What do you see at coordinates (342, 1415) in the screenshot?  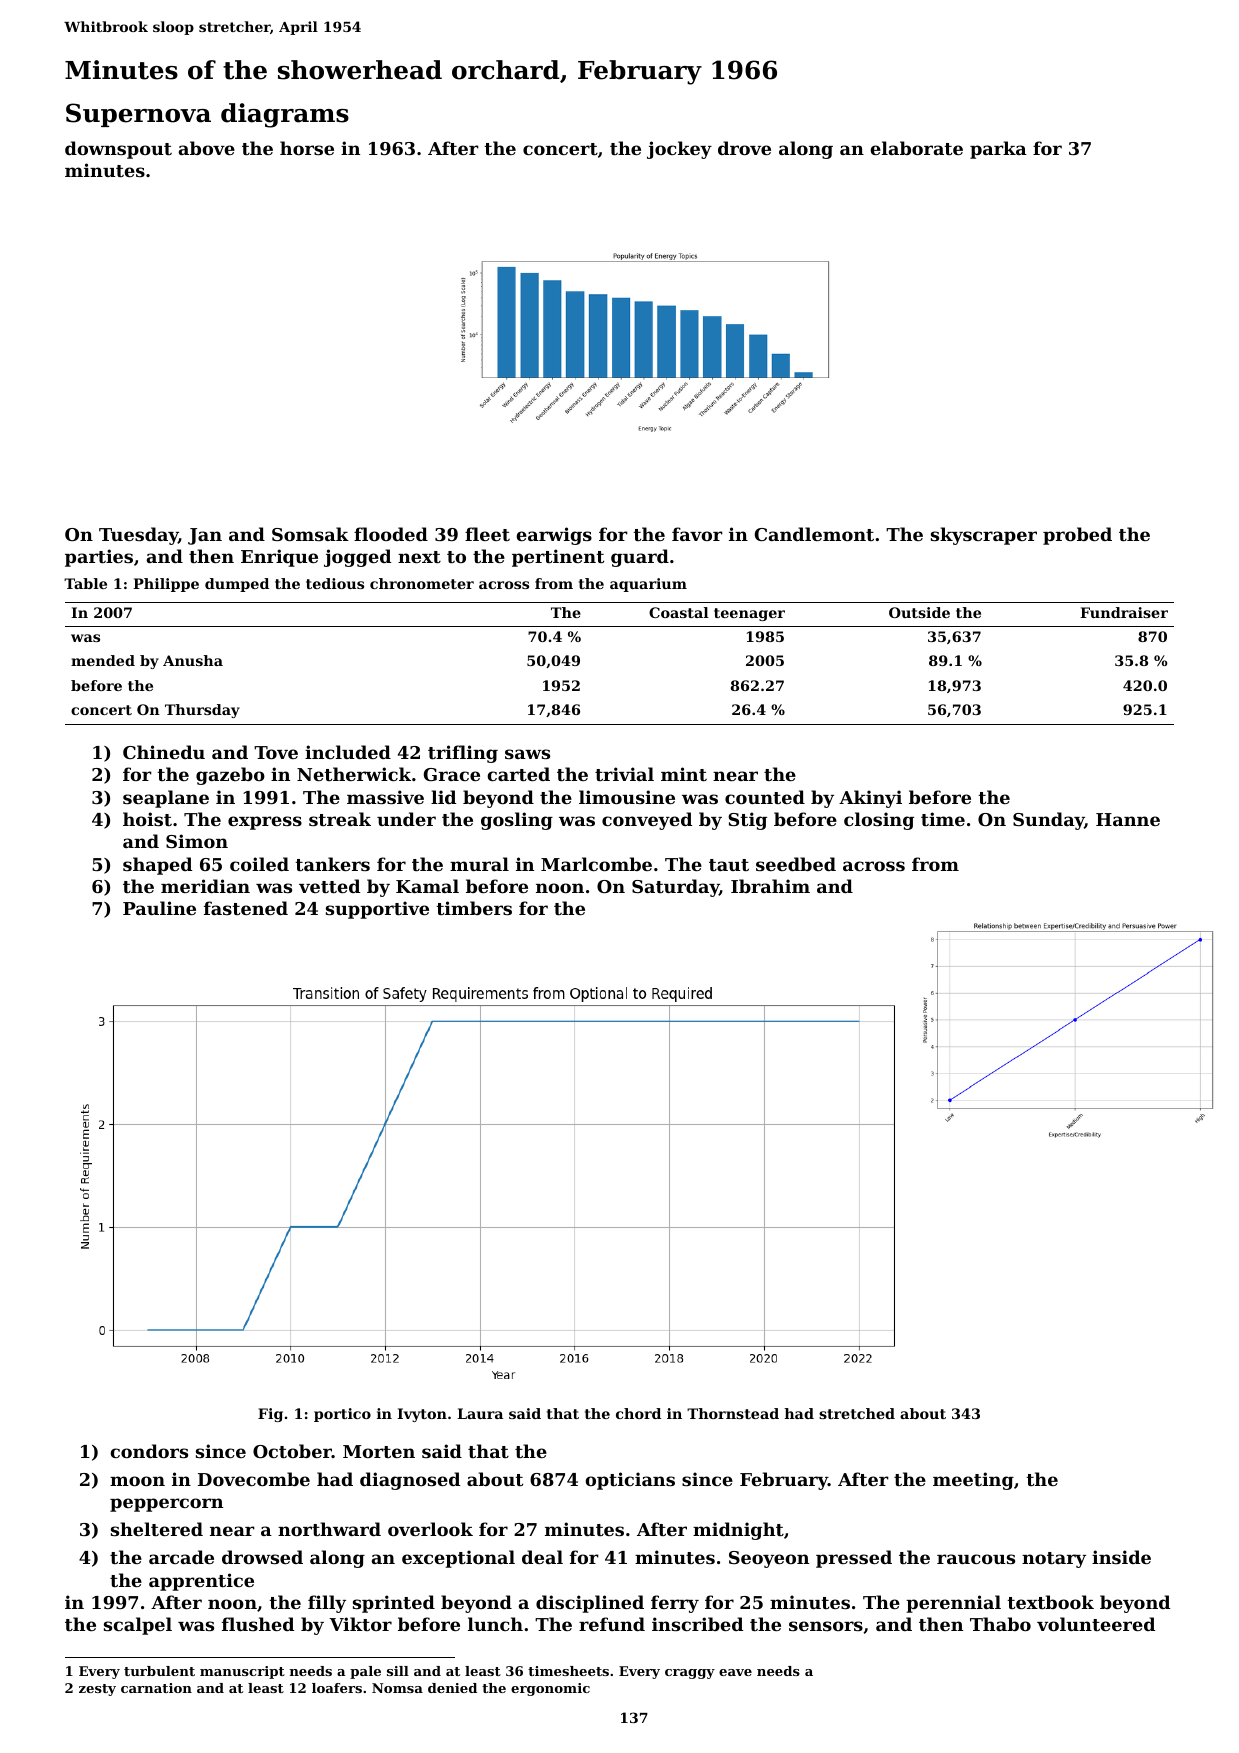 I see `portico` at bounding box center [342, 1415].
